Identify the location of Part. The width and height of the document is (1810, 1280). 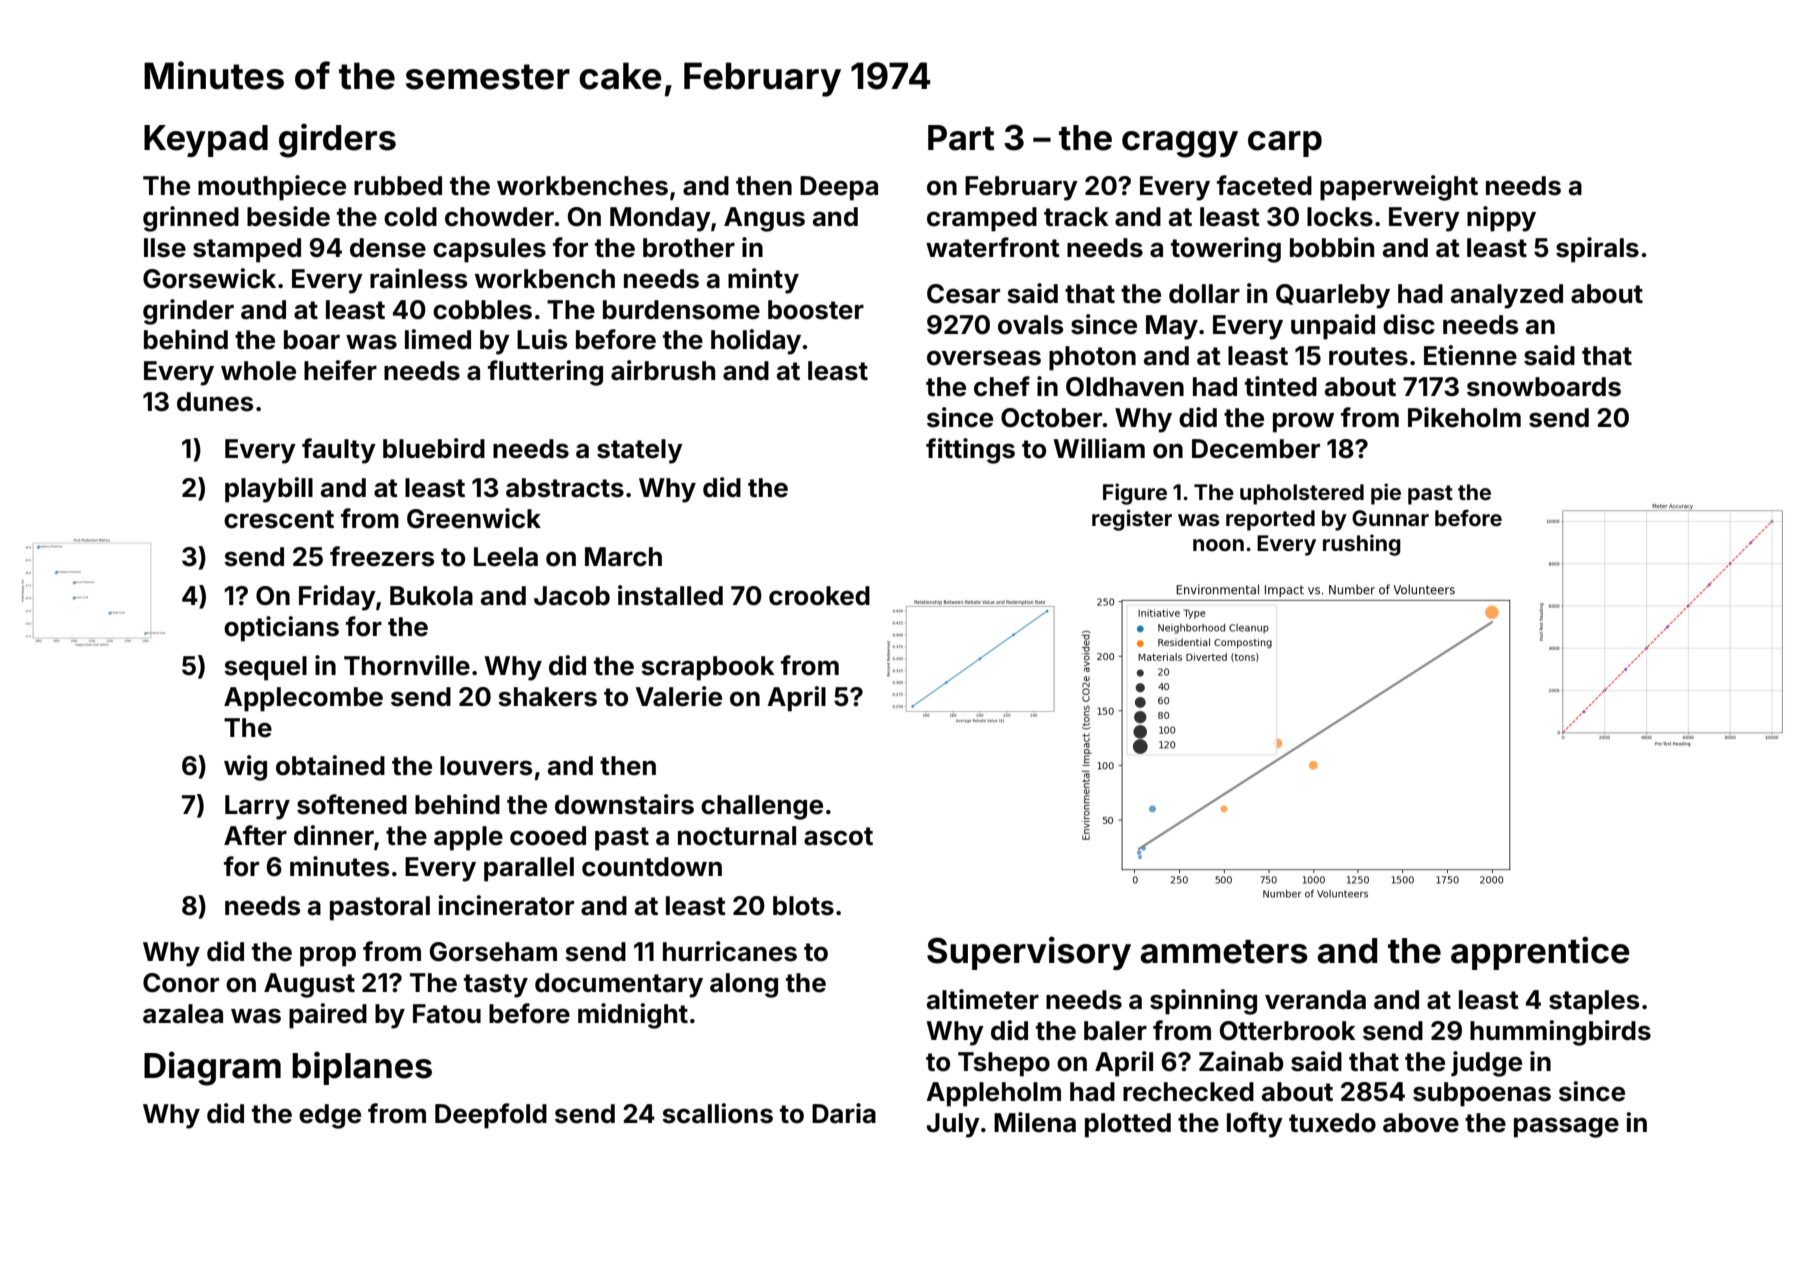
(961, 138).
